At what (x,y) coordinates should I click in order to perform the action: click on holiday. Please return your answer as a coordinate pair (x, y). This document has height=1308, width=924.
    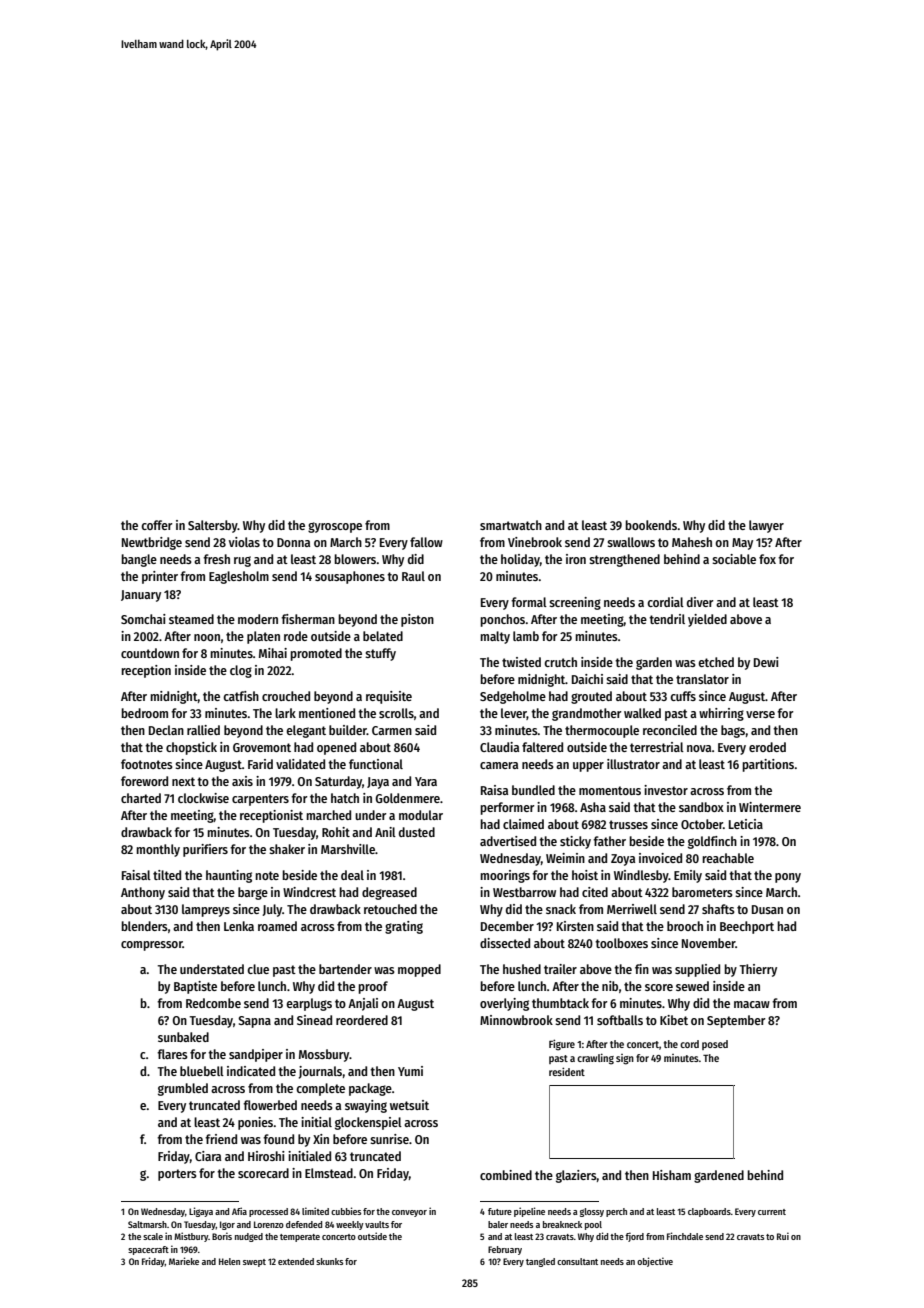
    Looking at the image, I should click on (520, 560).
